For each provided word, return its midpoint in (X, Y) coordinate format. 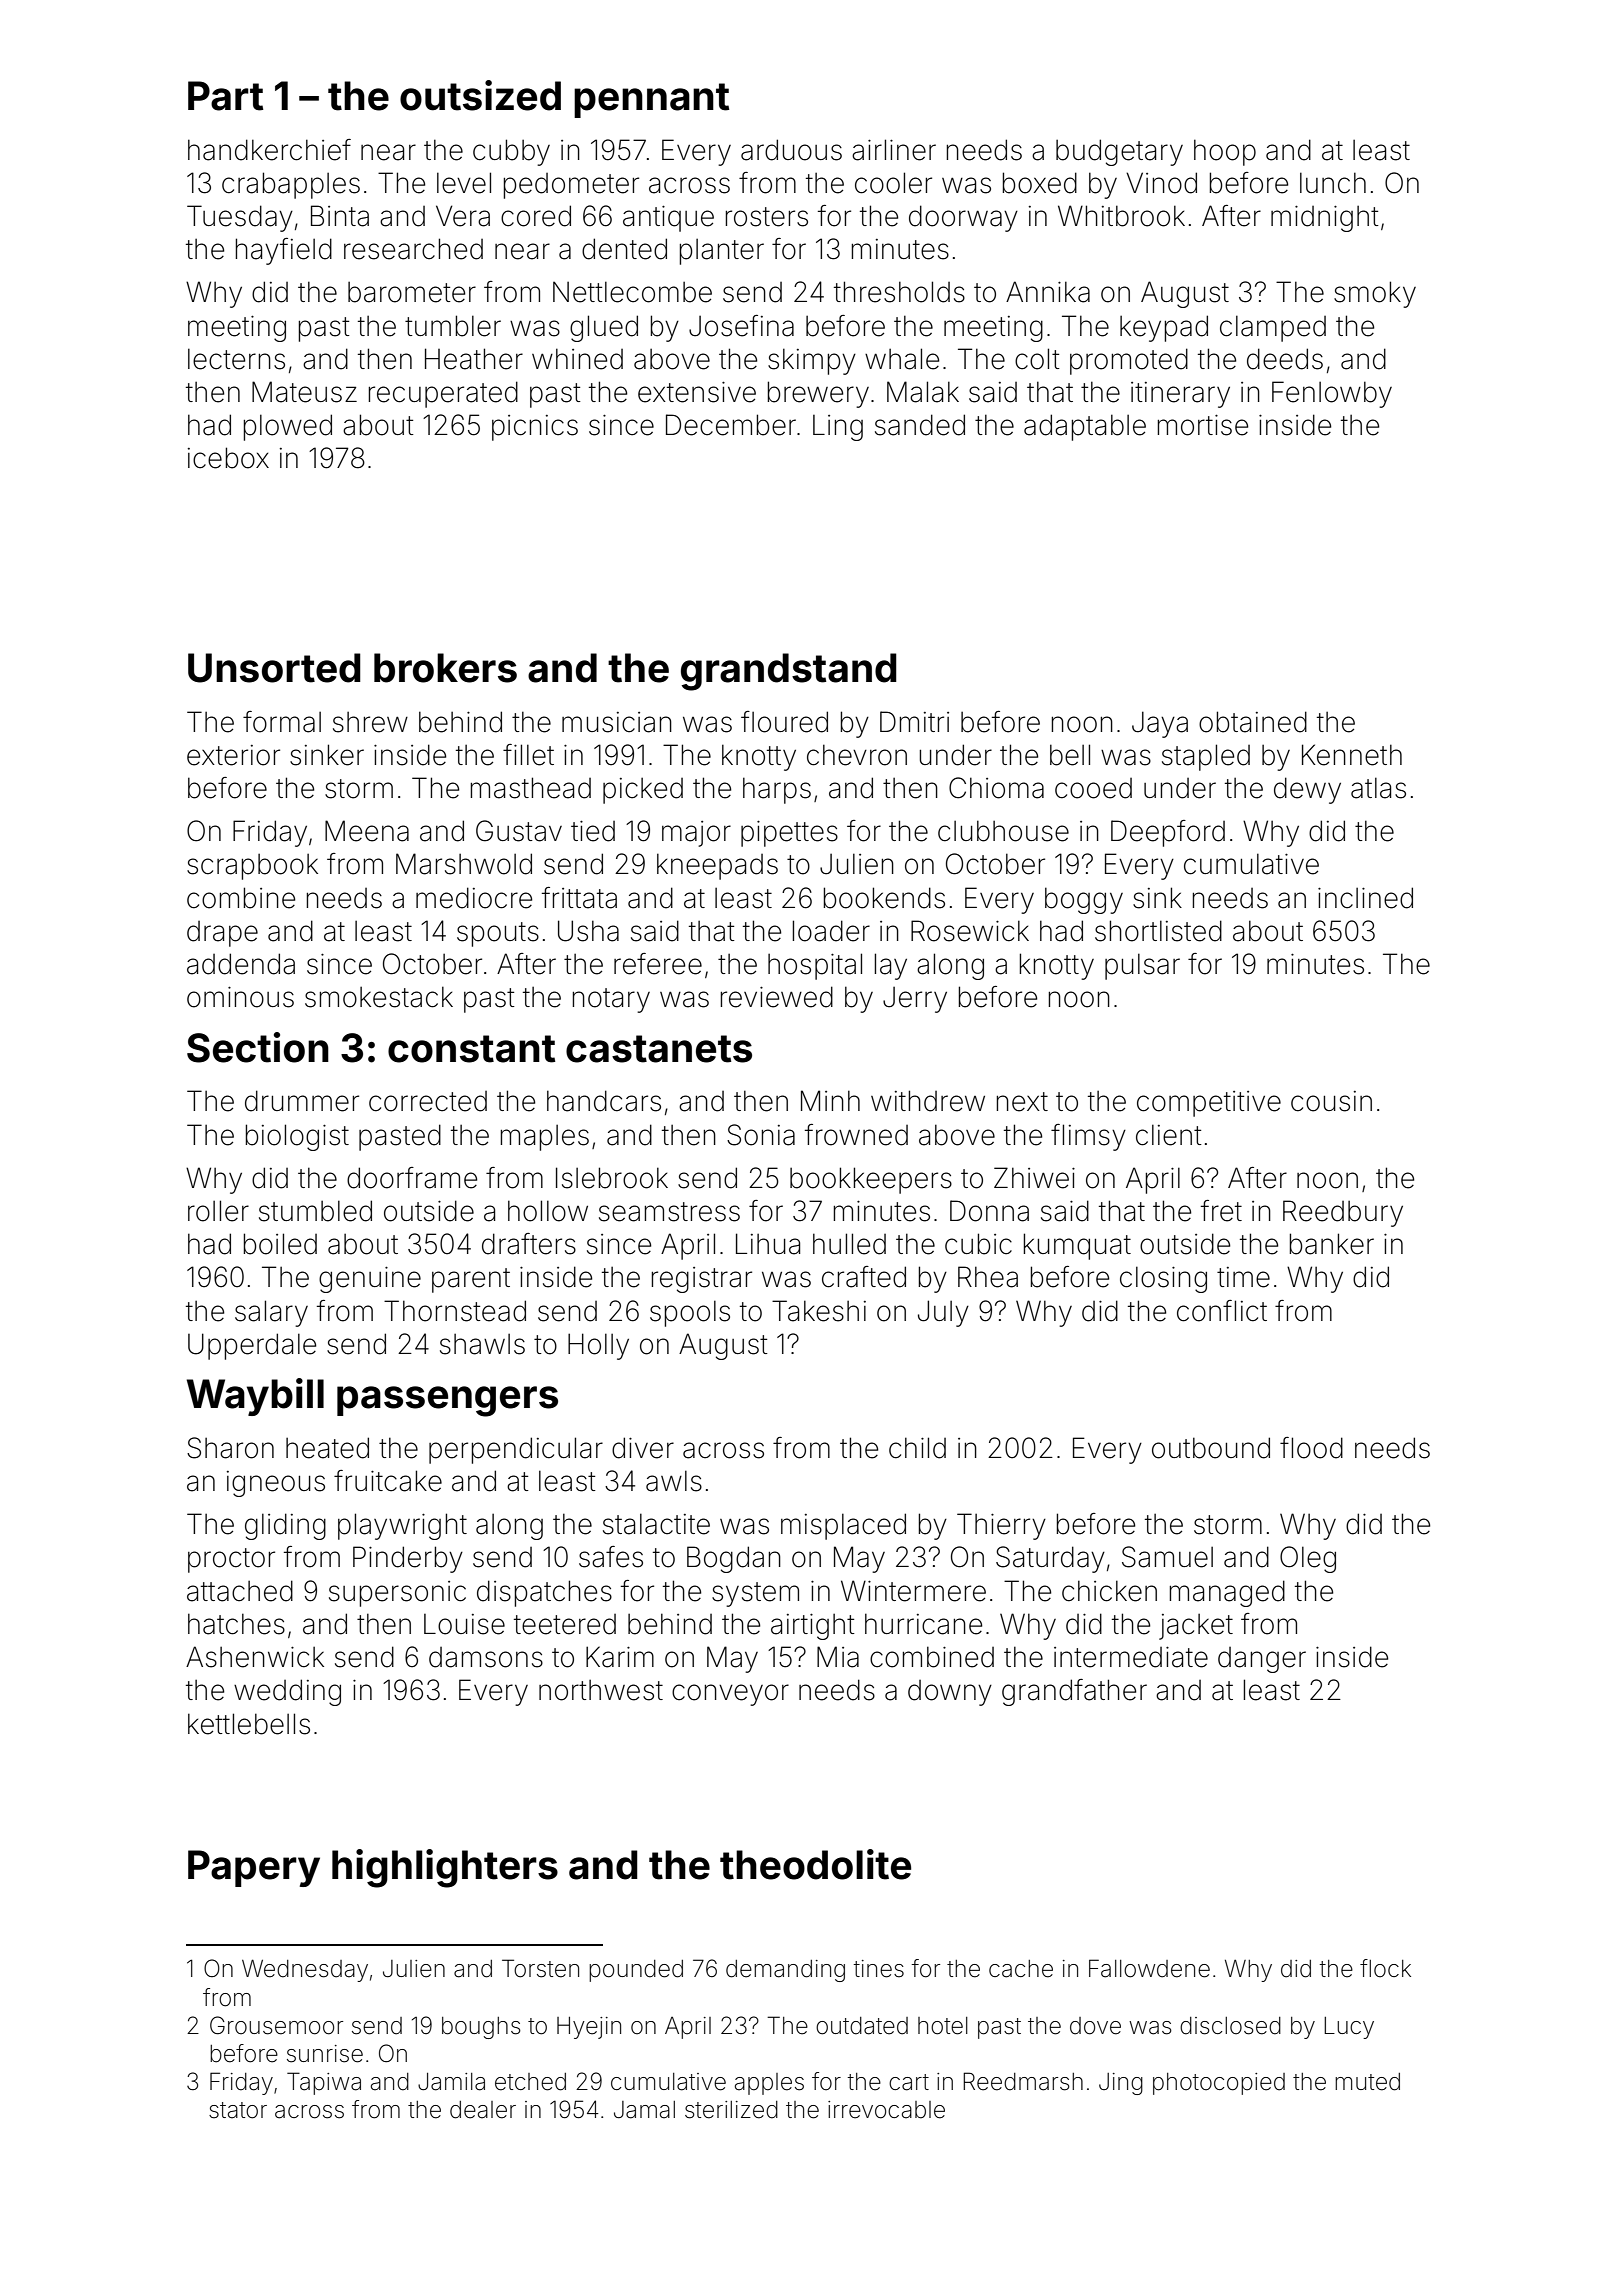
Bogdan (734, 1559)
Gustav (519, 831)
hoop (1225, 152)
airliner (894, 150)
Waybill (255, 1397)
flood (1311, 1448)
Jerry (915, 1000)
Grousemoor (276, 2025)
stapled (1206, 757)
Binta (340, 216)
